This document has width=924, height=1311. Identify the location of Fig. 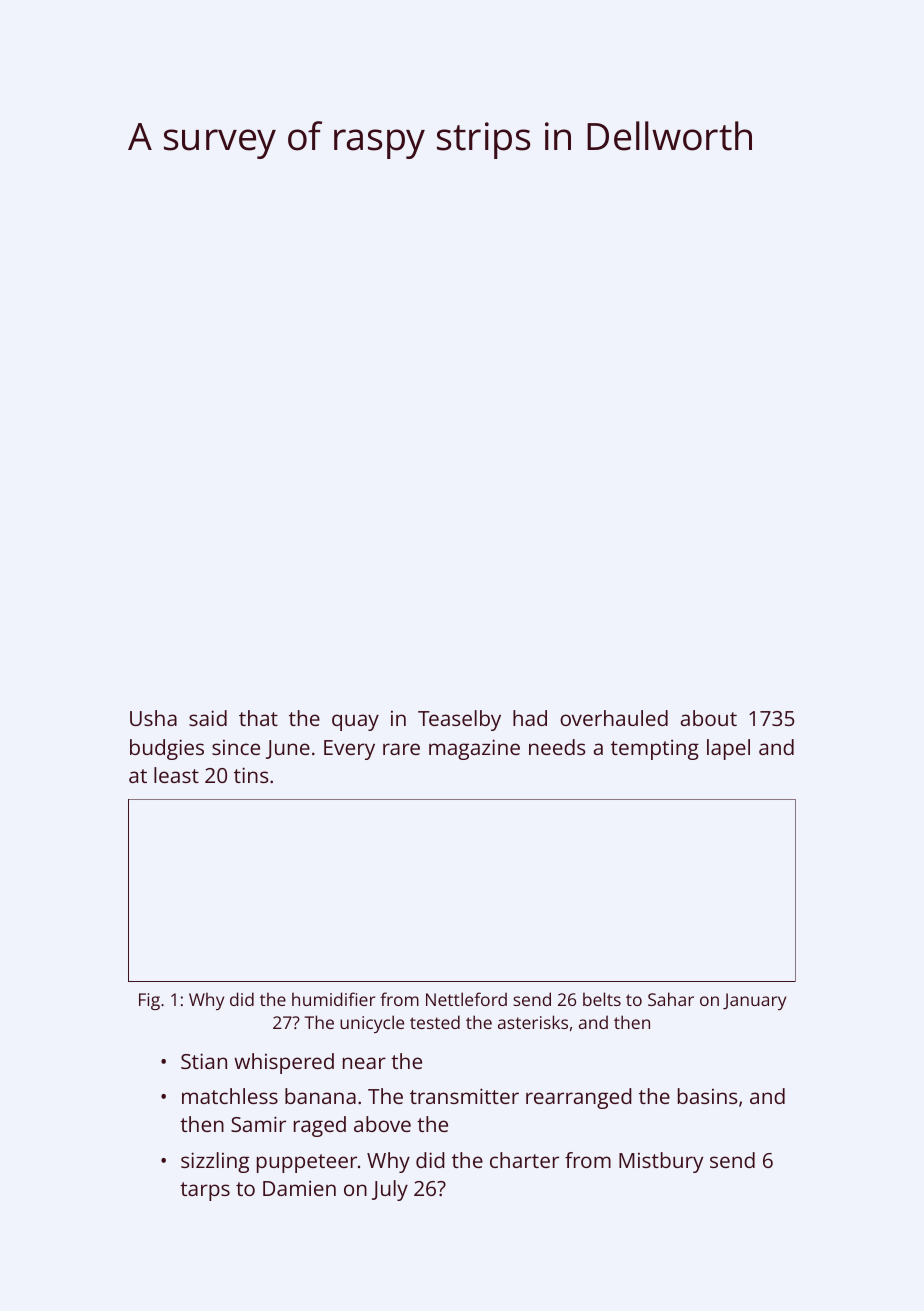
(149, 1001).
